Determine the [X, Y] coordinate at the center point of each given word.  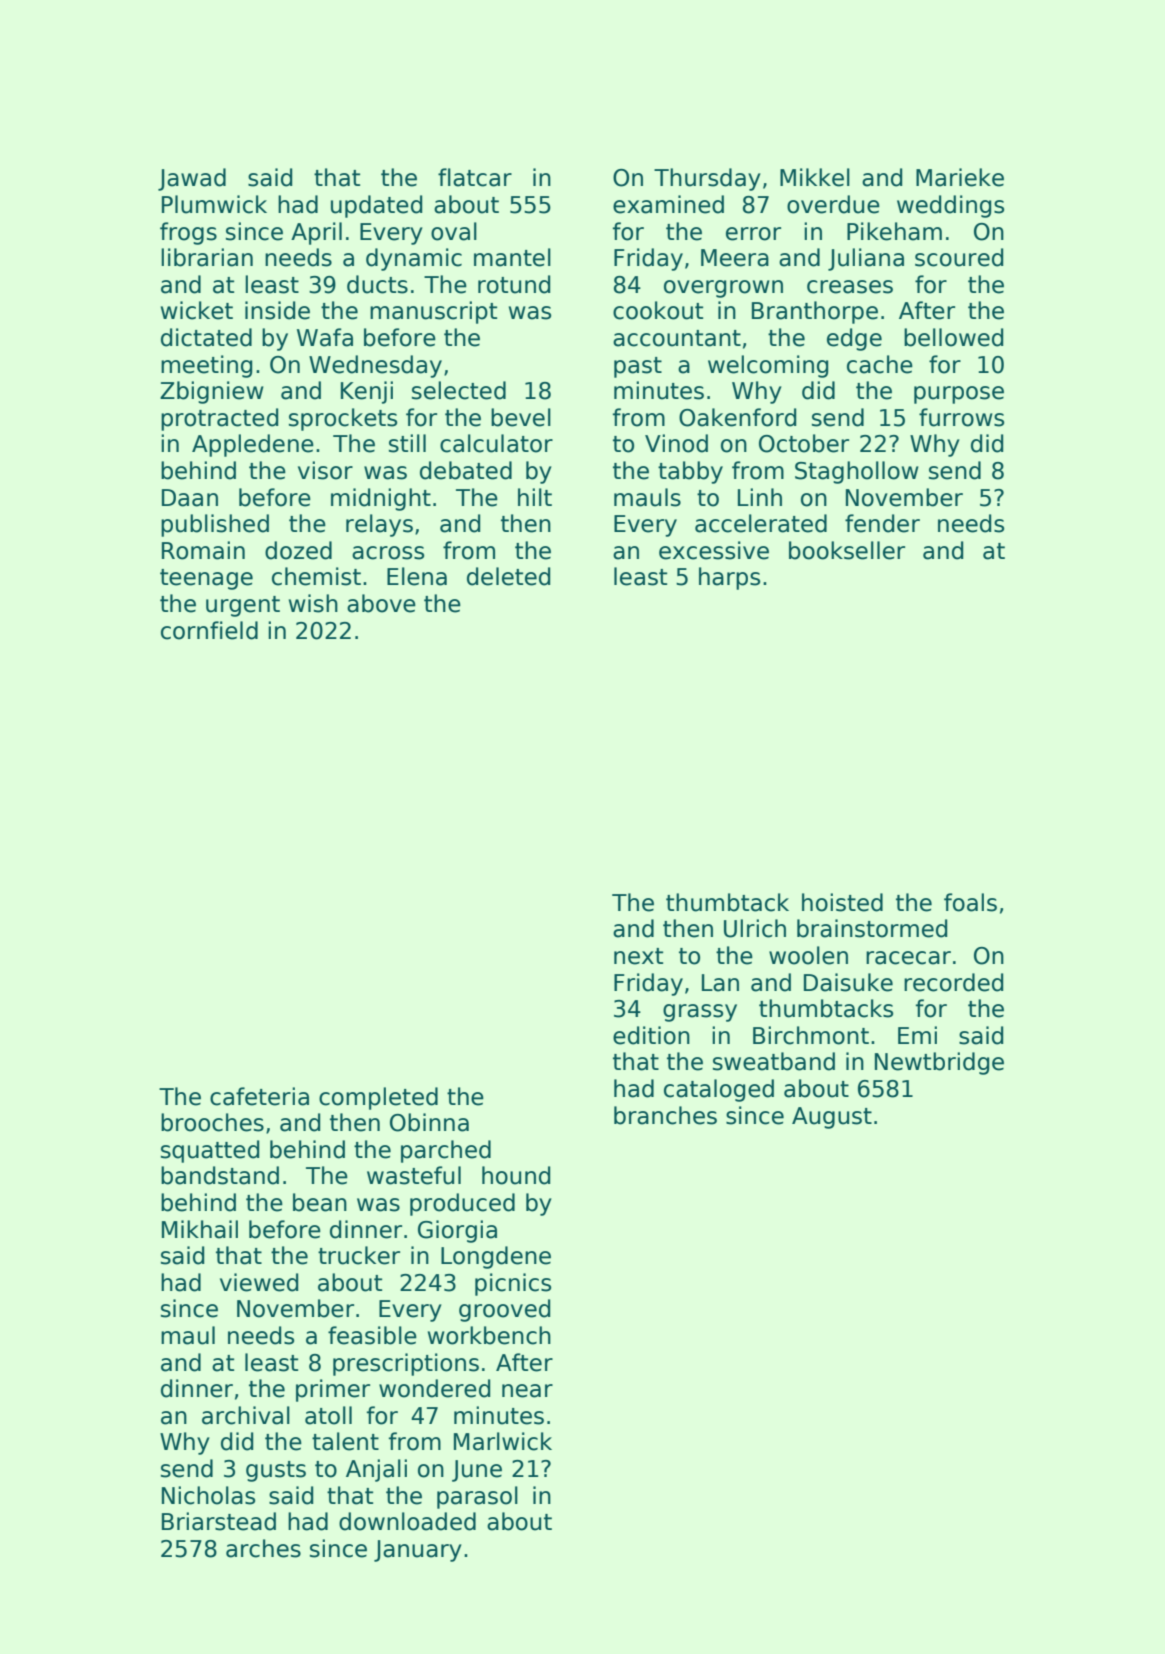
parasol [477, 1497]
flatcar [475, 177]
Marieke [960, 177]
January [418, 1551]
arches [263, 1548]
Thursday [707, 179]
